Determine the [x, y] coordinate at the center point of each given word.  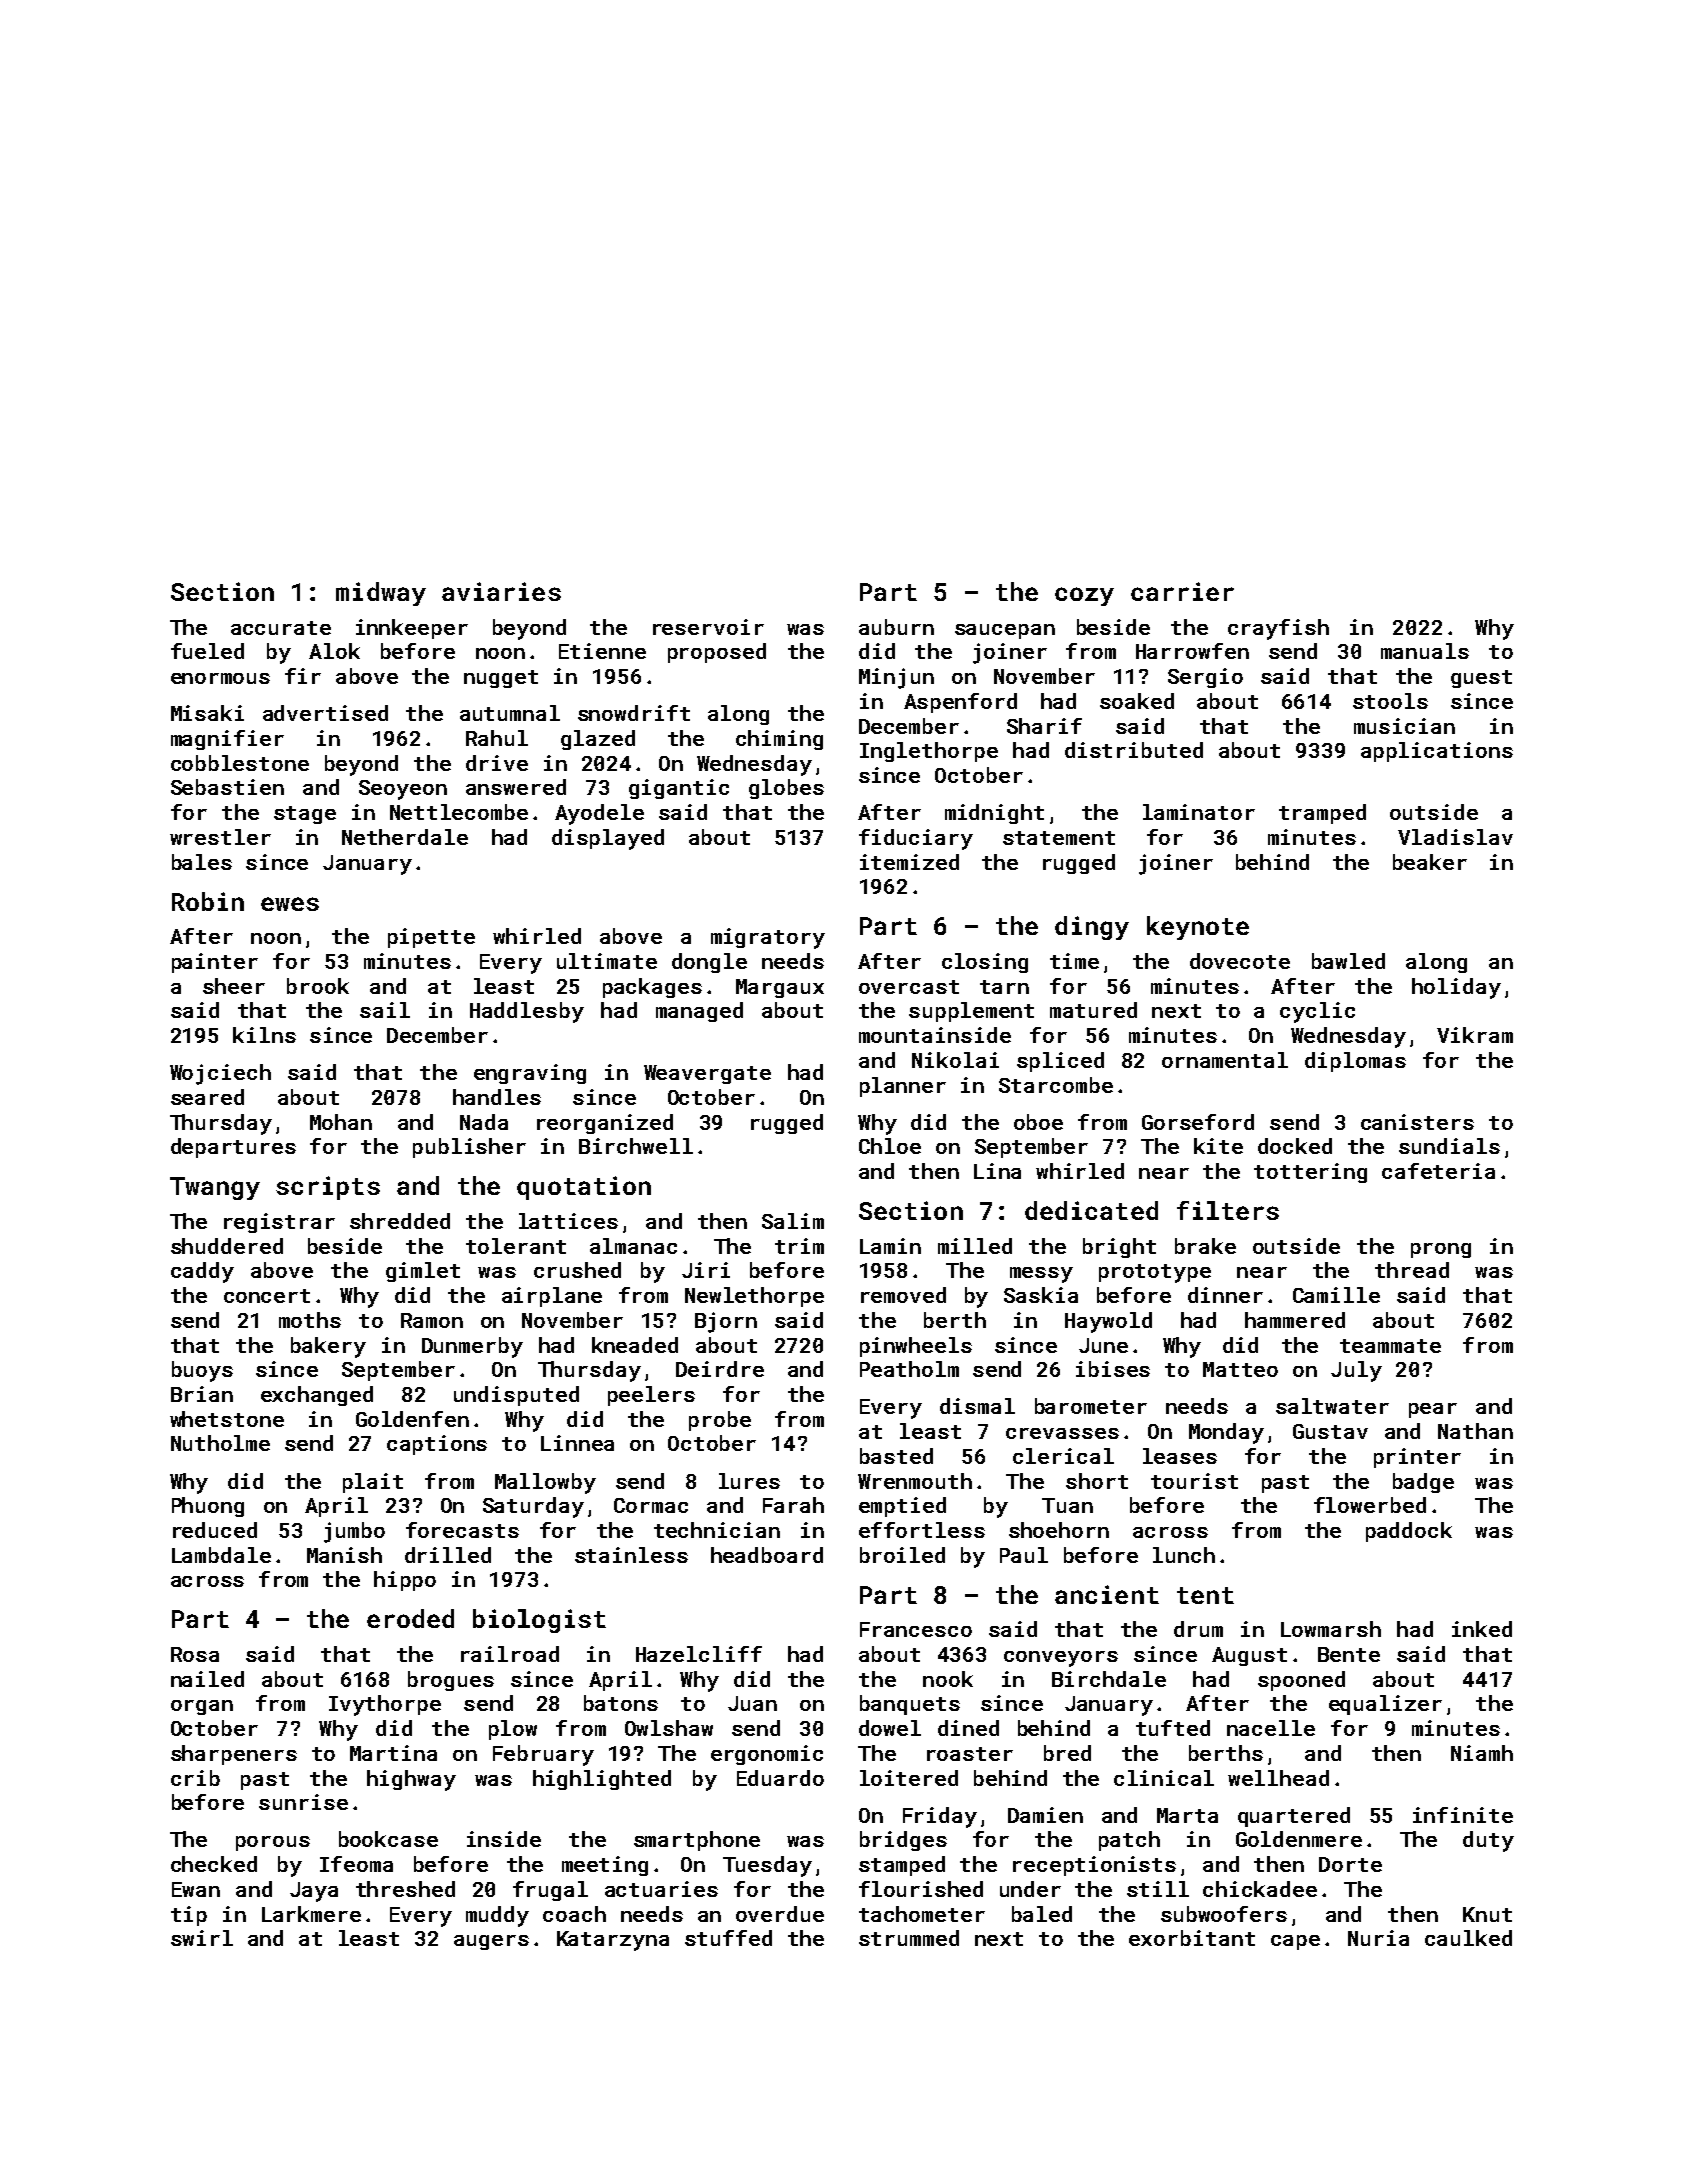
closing [985, 963]
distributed [1134, 750]
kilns [264, 1035]
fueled [207, 651]
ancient [1107, 1594]
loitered [909, 1778]
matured [1093, 1010]
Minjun [896, 678]
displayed [608, 839]
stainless [631, 1555]
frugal [550, 1891]
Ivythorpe [385, 1705]
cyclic [1317, 1012]
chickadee [1260, 1889]
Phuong [208, 1507]
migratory [768, 938]
